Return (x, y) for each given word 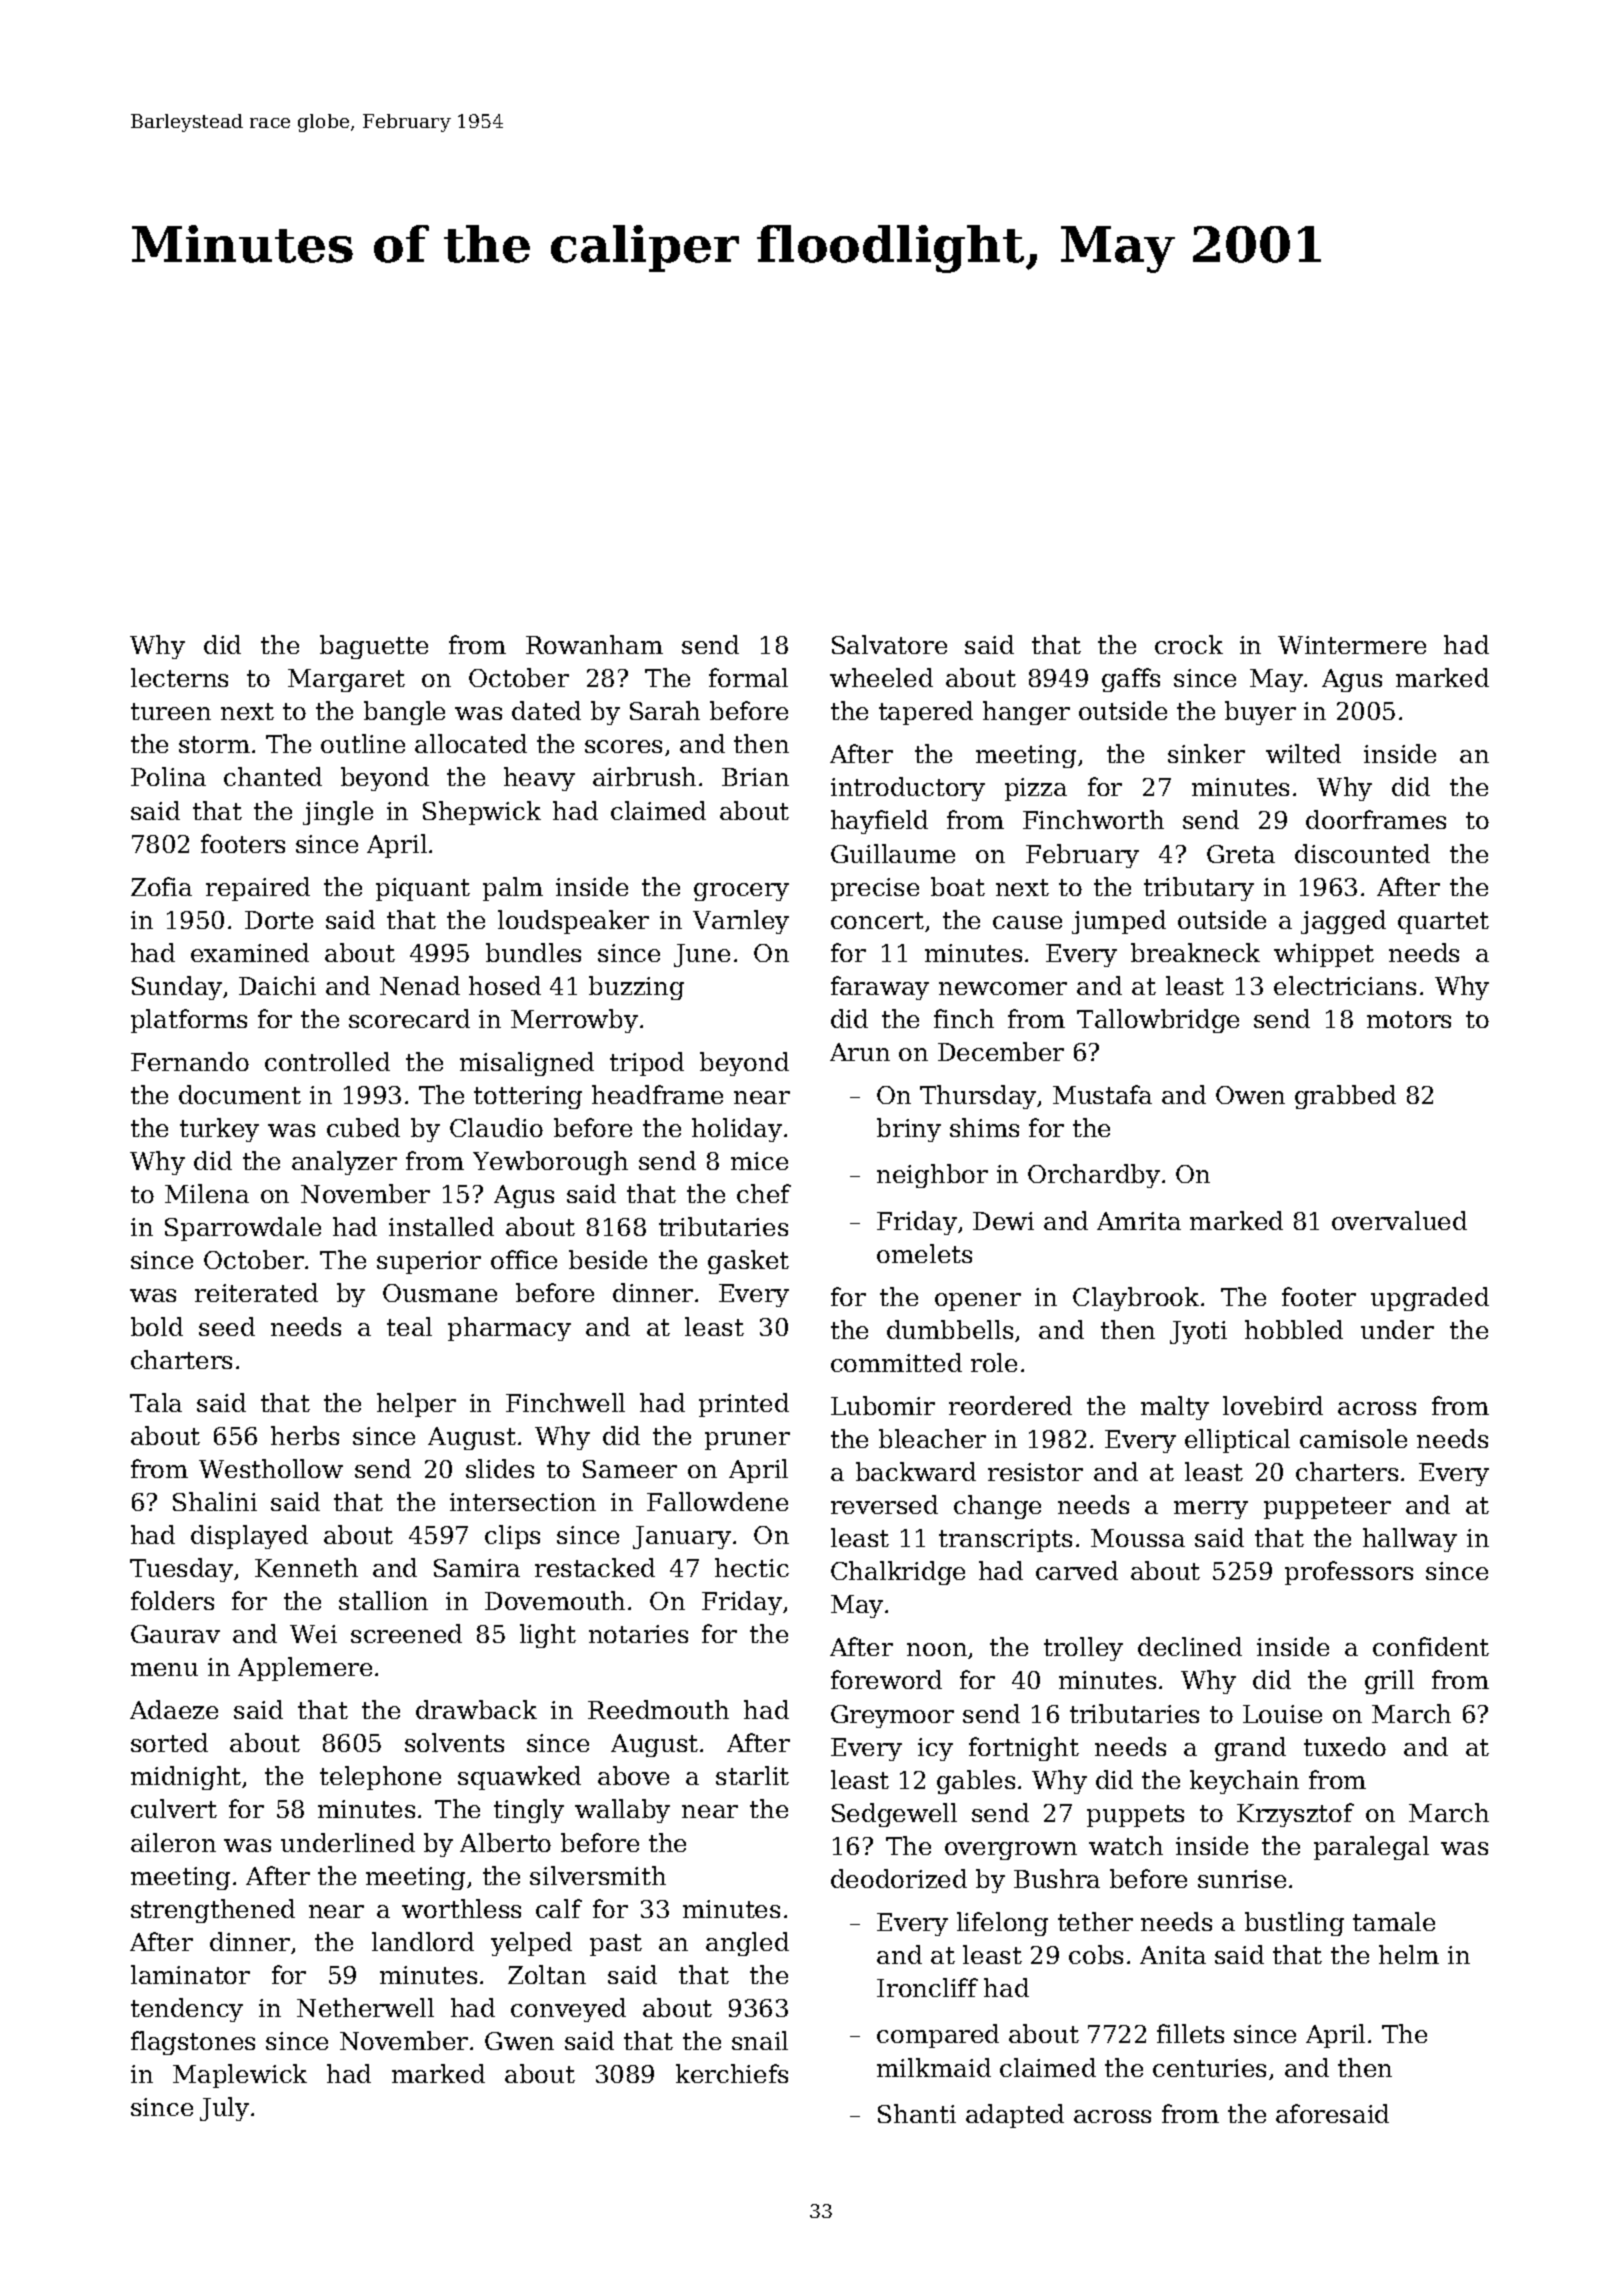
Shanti (917, 2113)
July (224, 2109)
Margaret (346, 680)
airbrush (644, 776)
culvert (174, 1808)
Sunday (177, 988)
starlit (752, 1775)
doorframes (1376, 819)
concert (877, 920)
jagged (1343, 922)
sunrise (1242, 1879)
